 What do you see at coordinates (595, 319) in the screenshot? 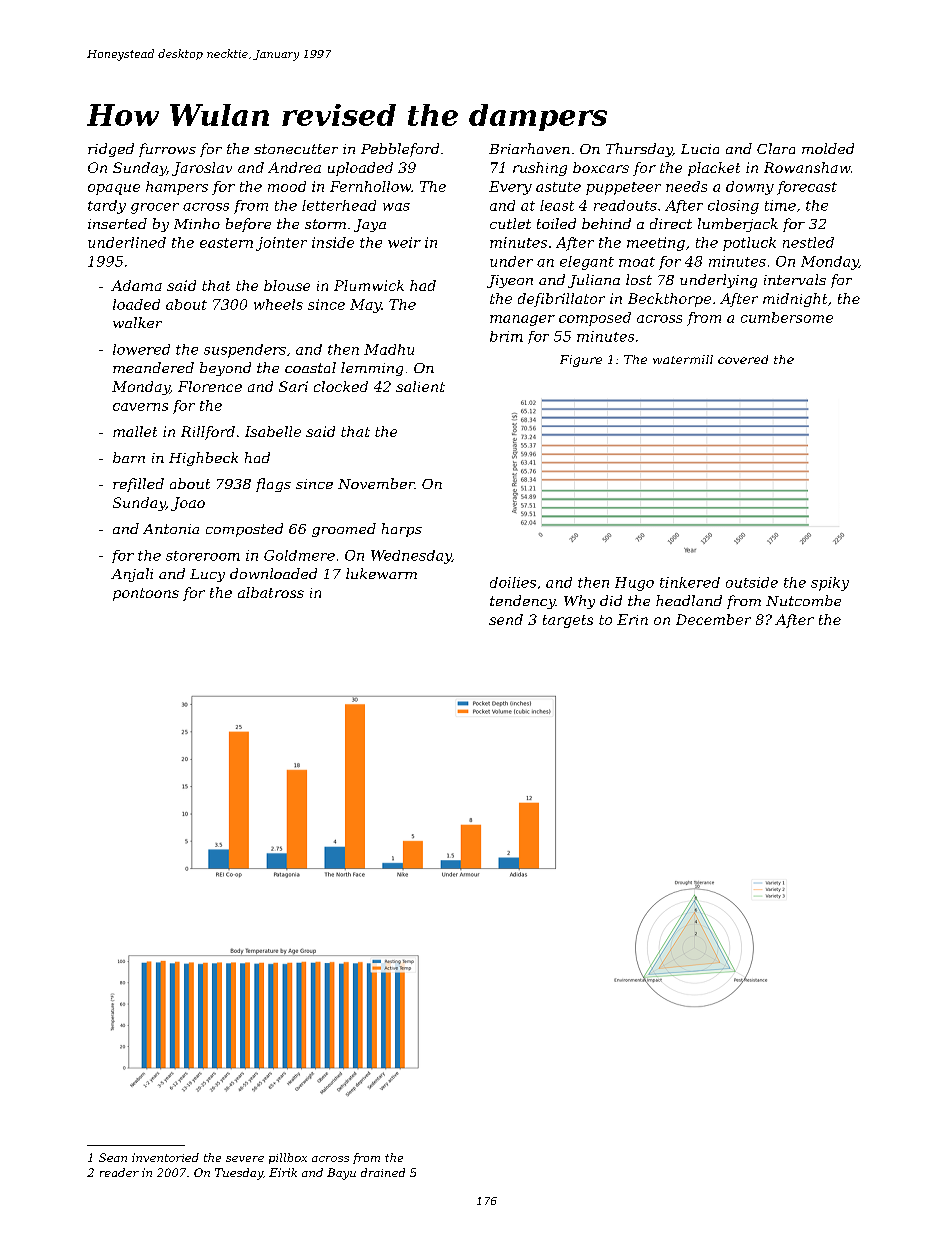
I see `composed` at bounding box center [595, 319].
